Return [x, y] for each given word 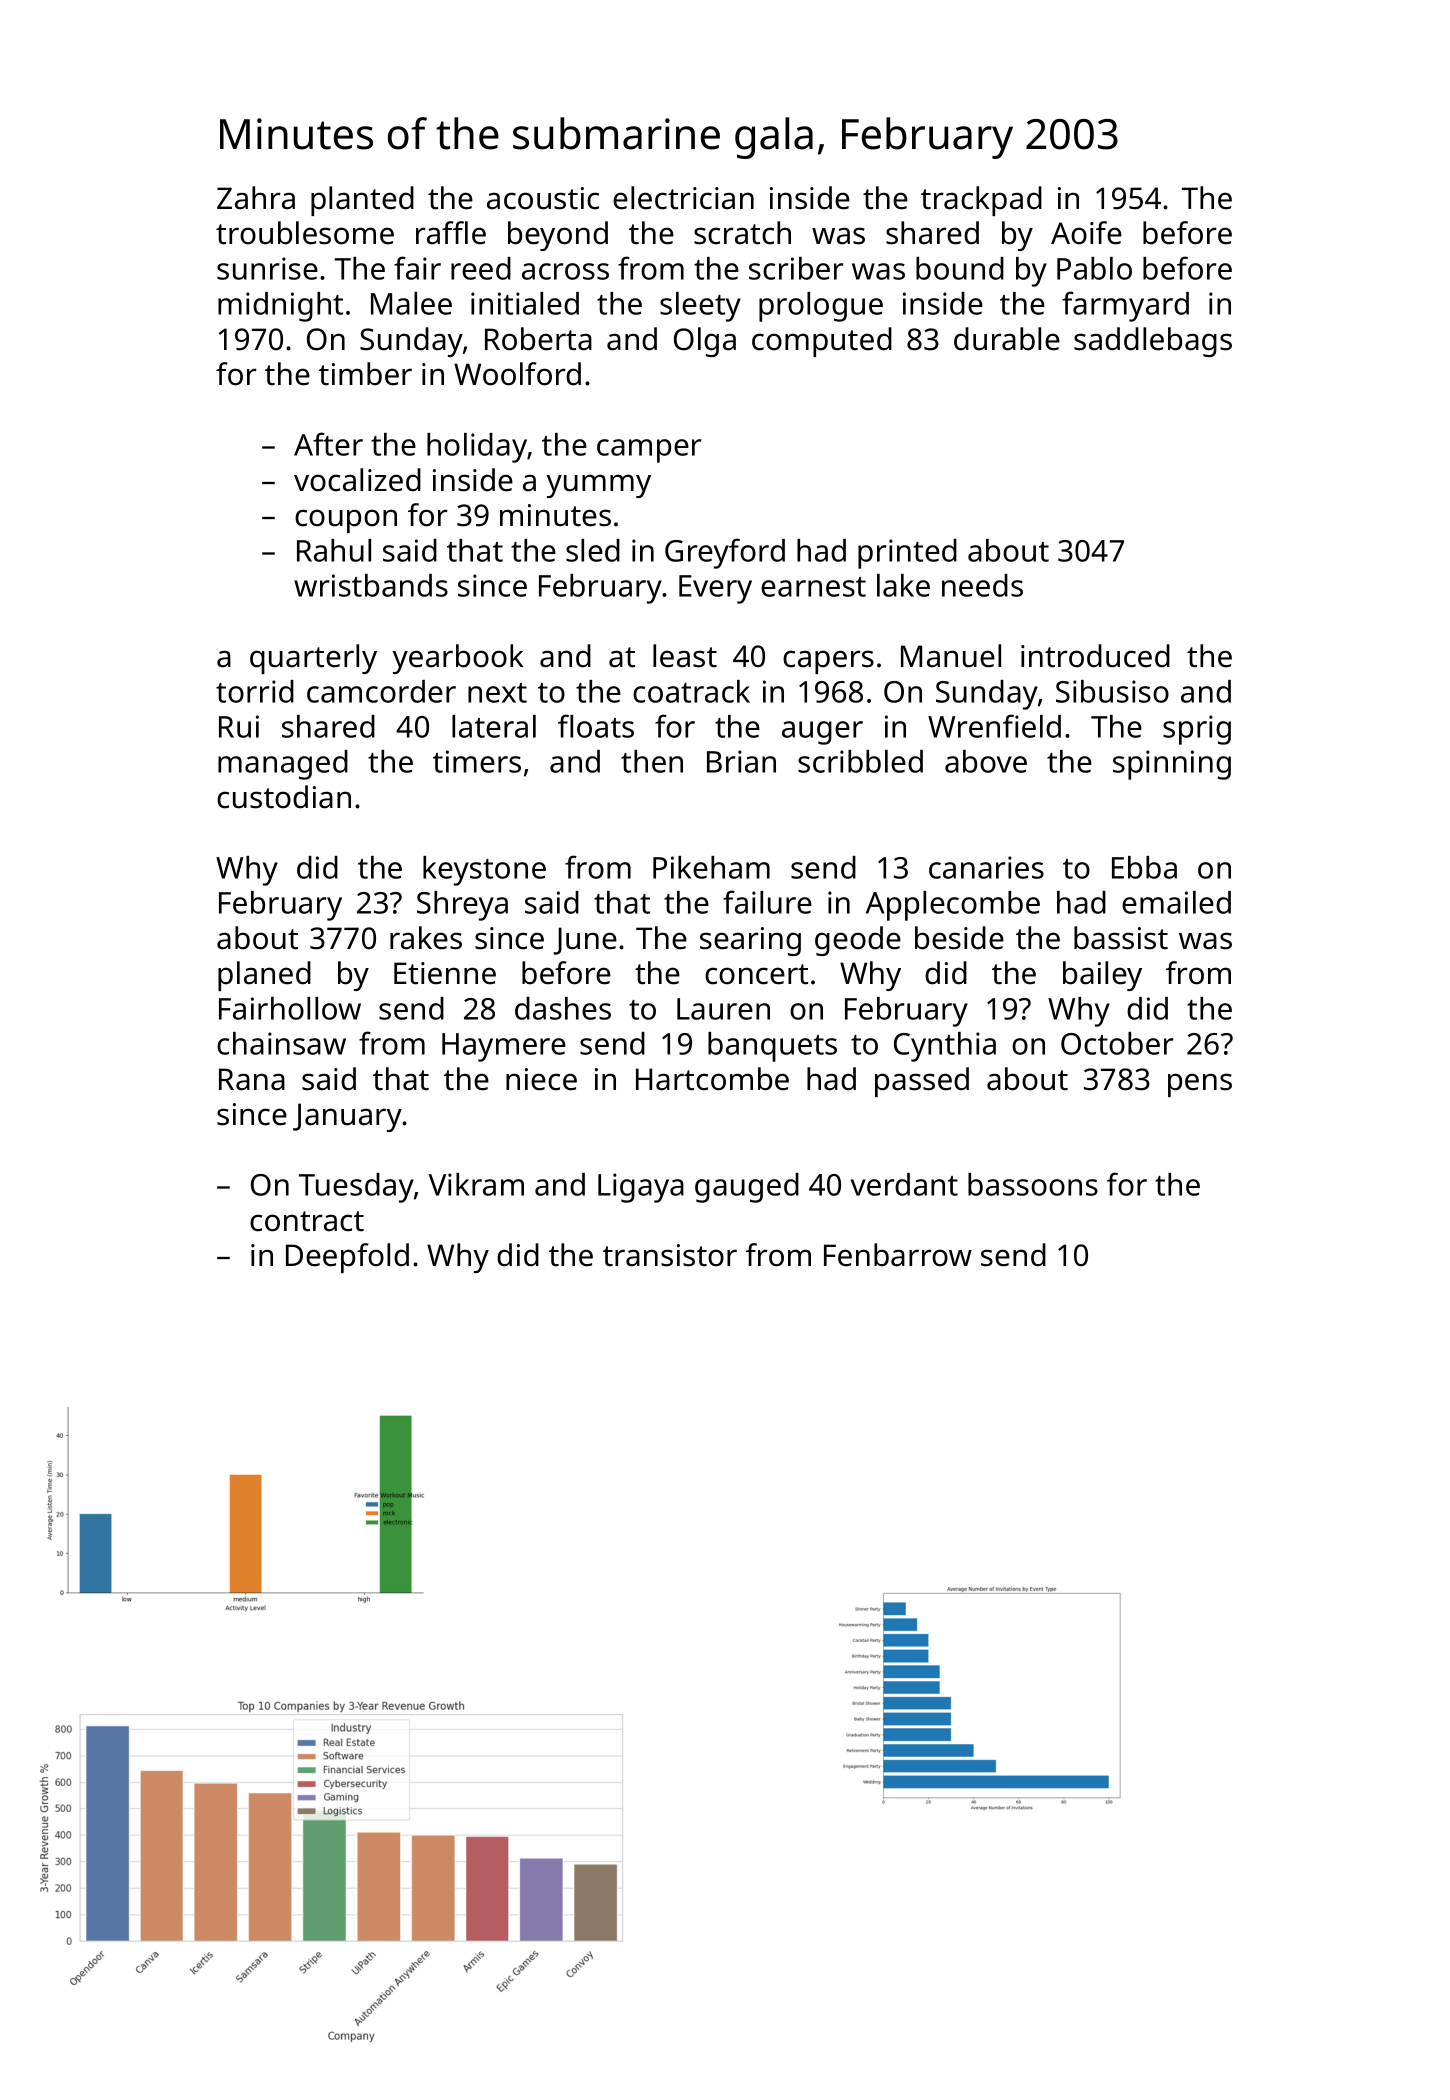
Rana [252, 1079]
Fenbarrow [898, 1255]
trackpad [981, 201]
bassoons [1033, 1184]
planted [362, 201]
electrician [683, 198]
